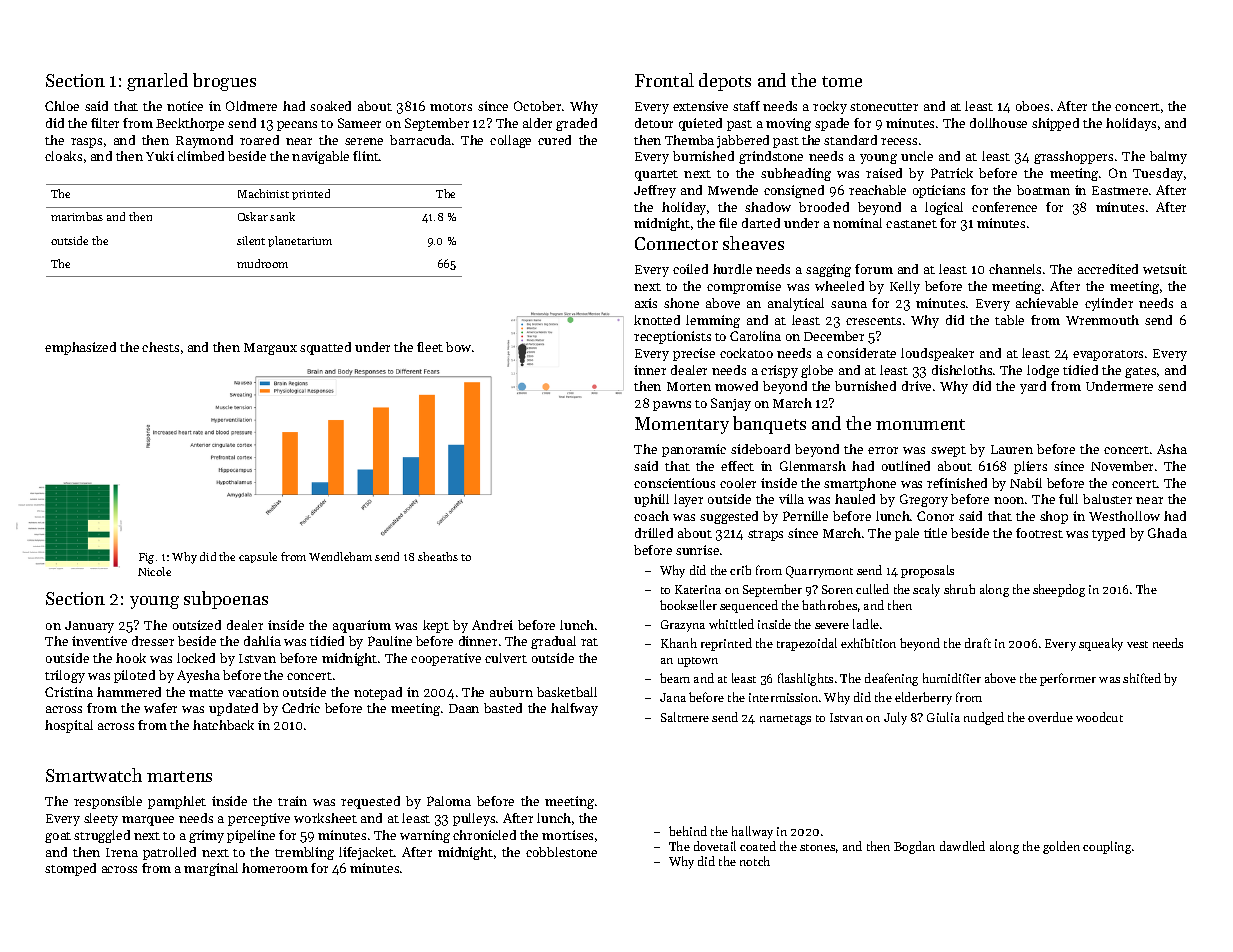  Describe the element at coordinates (362, 626) in the screenshot. I see `aquarium` at that location.
